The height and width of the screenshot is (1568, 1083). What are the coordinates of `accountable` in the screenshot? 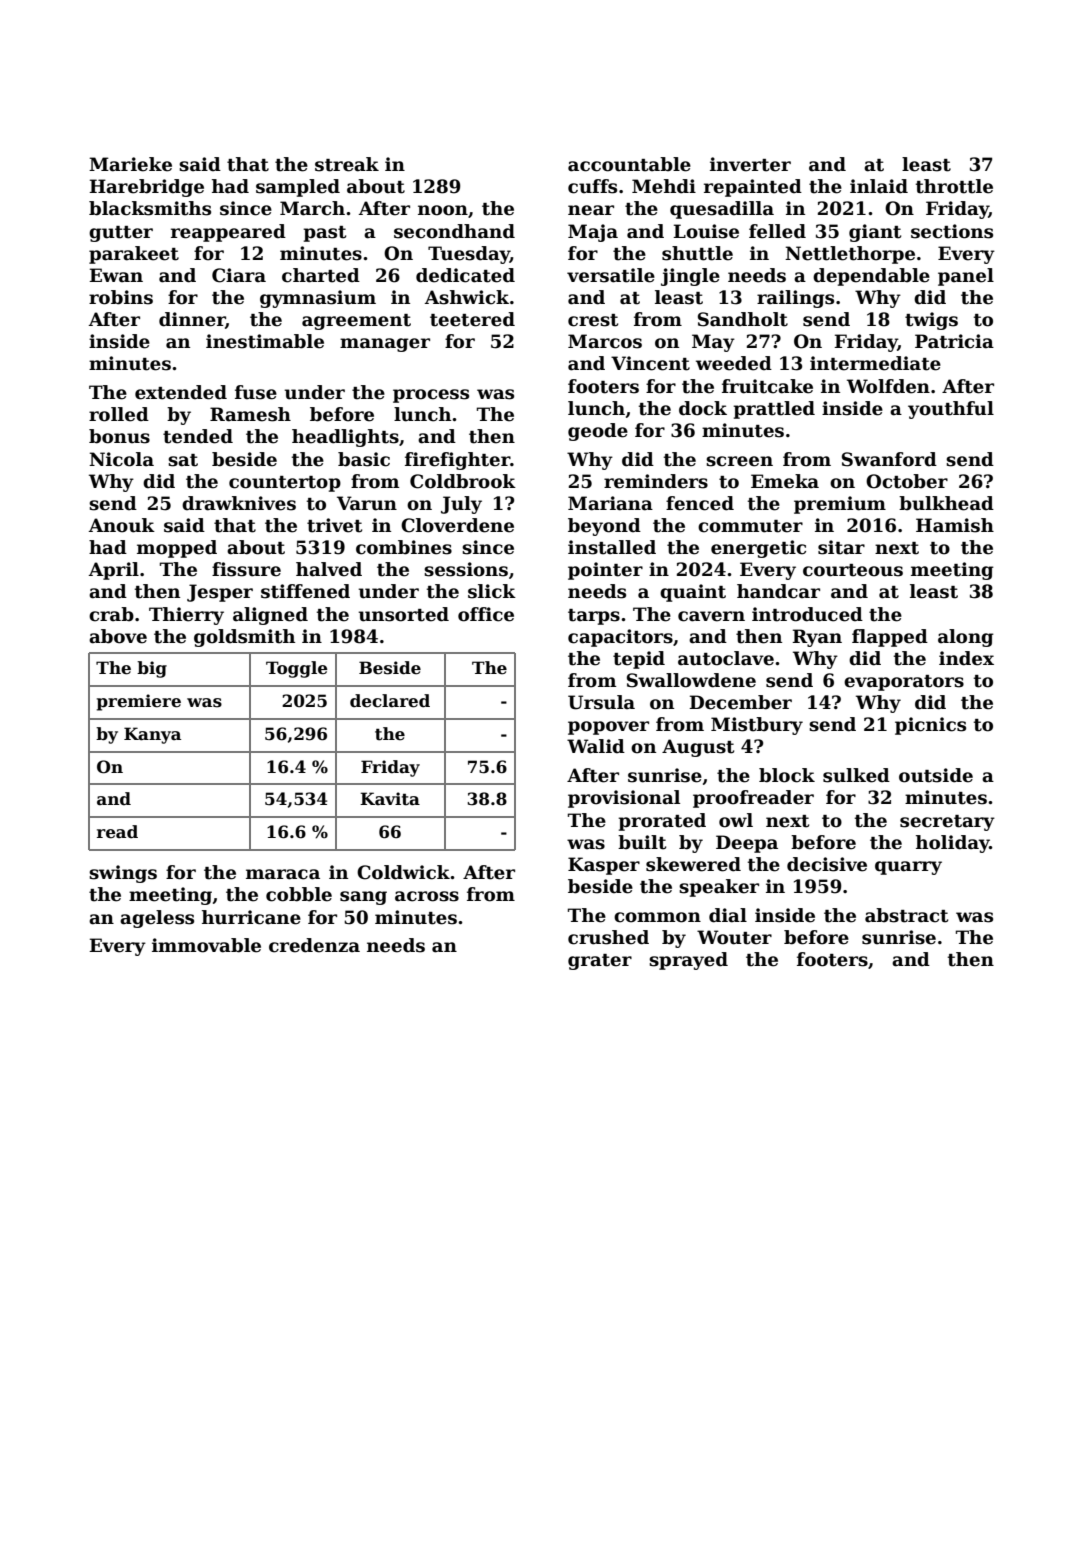 It's located at (629, 164).
